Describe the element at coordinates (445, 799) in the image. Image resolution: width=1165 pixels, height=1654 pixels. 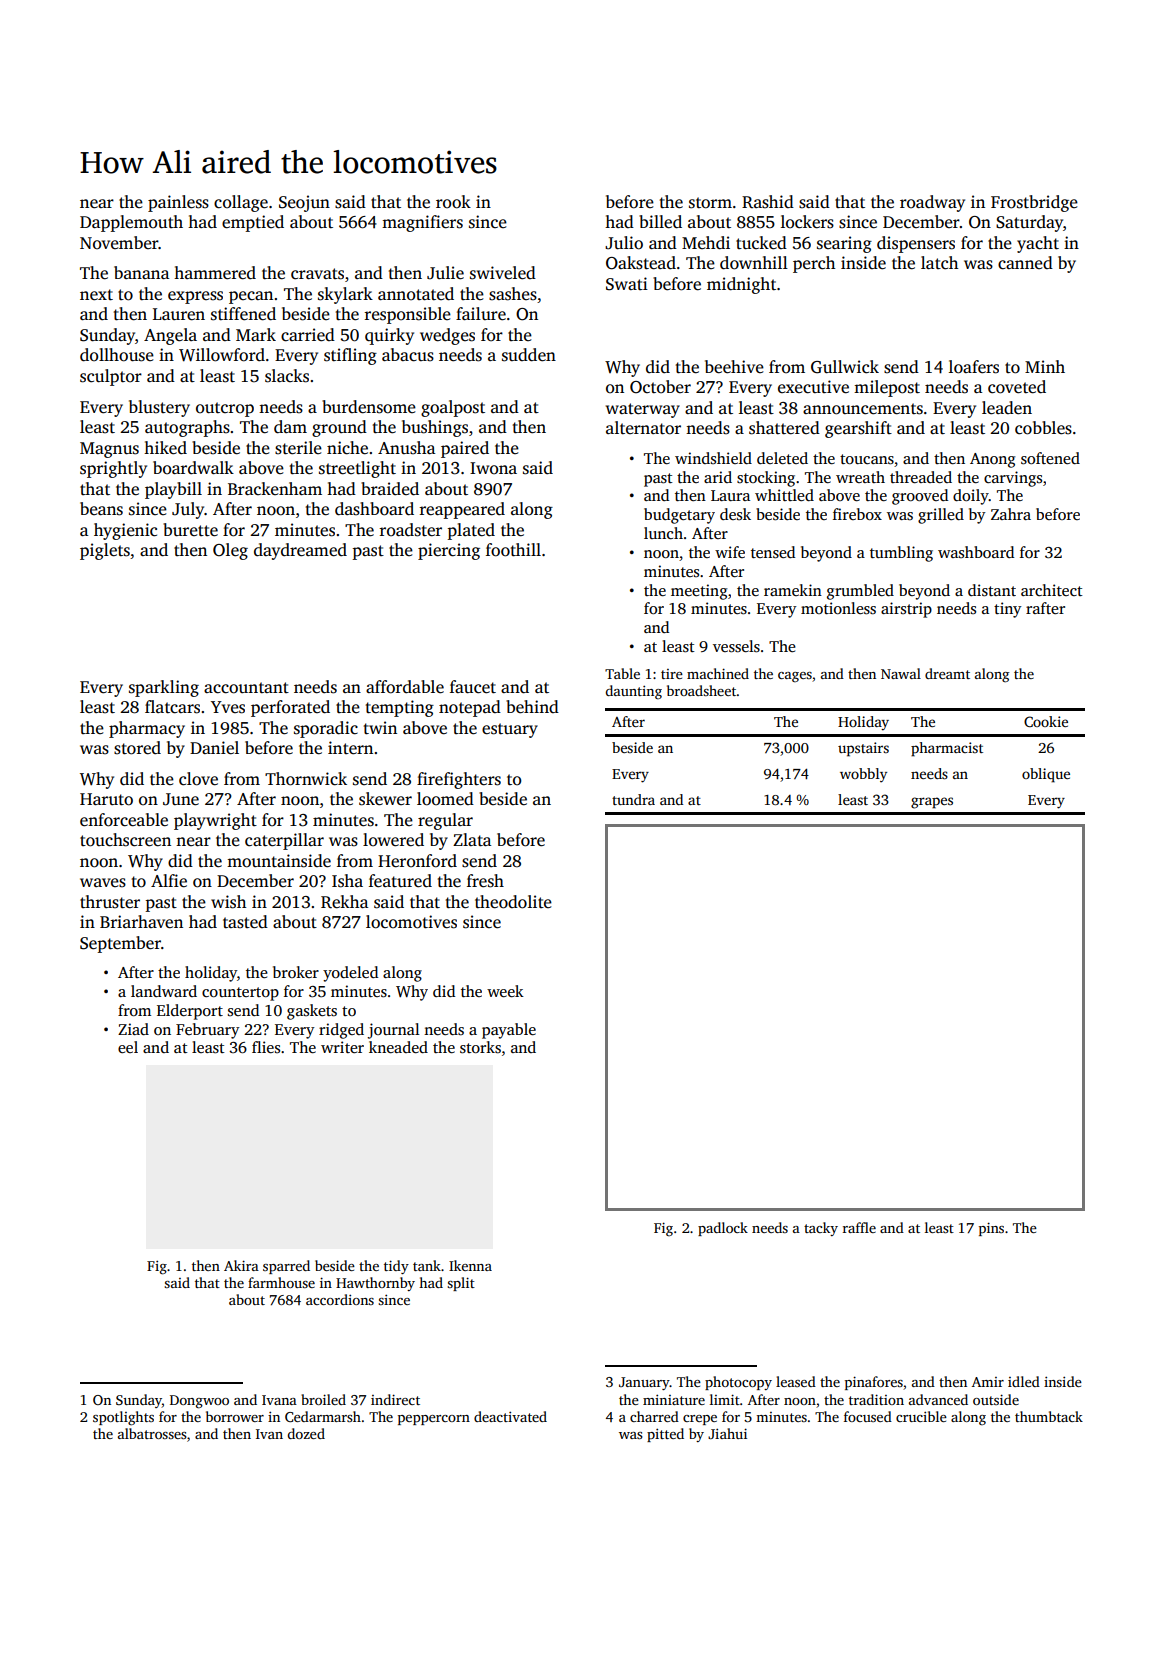
I see `loomed` at that location.
